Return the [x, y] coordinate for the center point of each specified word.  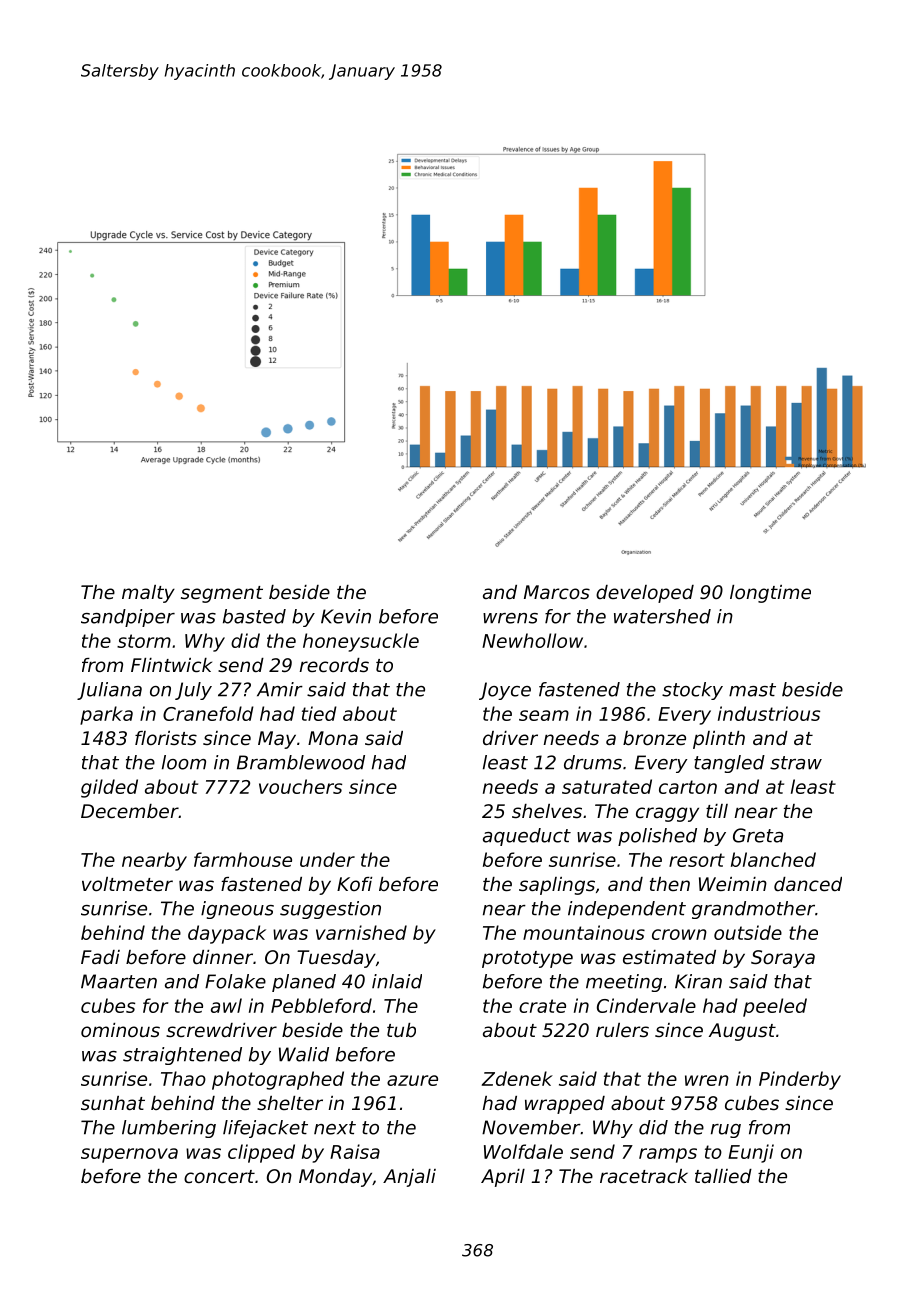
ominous [120, 1030]
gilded [109, 788]
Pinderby [800, 1080]
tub [401, 1030]
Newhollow [532, 640]
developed [645, 594]
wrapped [565, 1105]
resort [697, 860]
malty [148, 594]
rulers [622, 1030]
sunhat [113, 1103]
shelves [547, 811]
